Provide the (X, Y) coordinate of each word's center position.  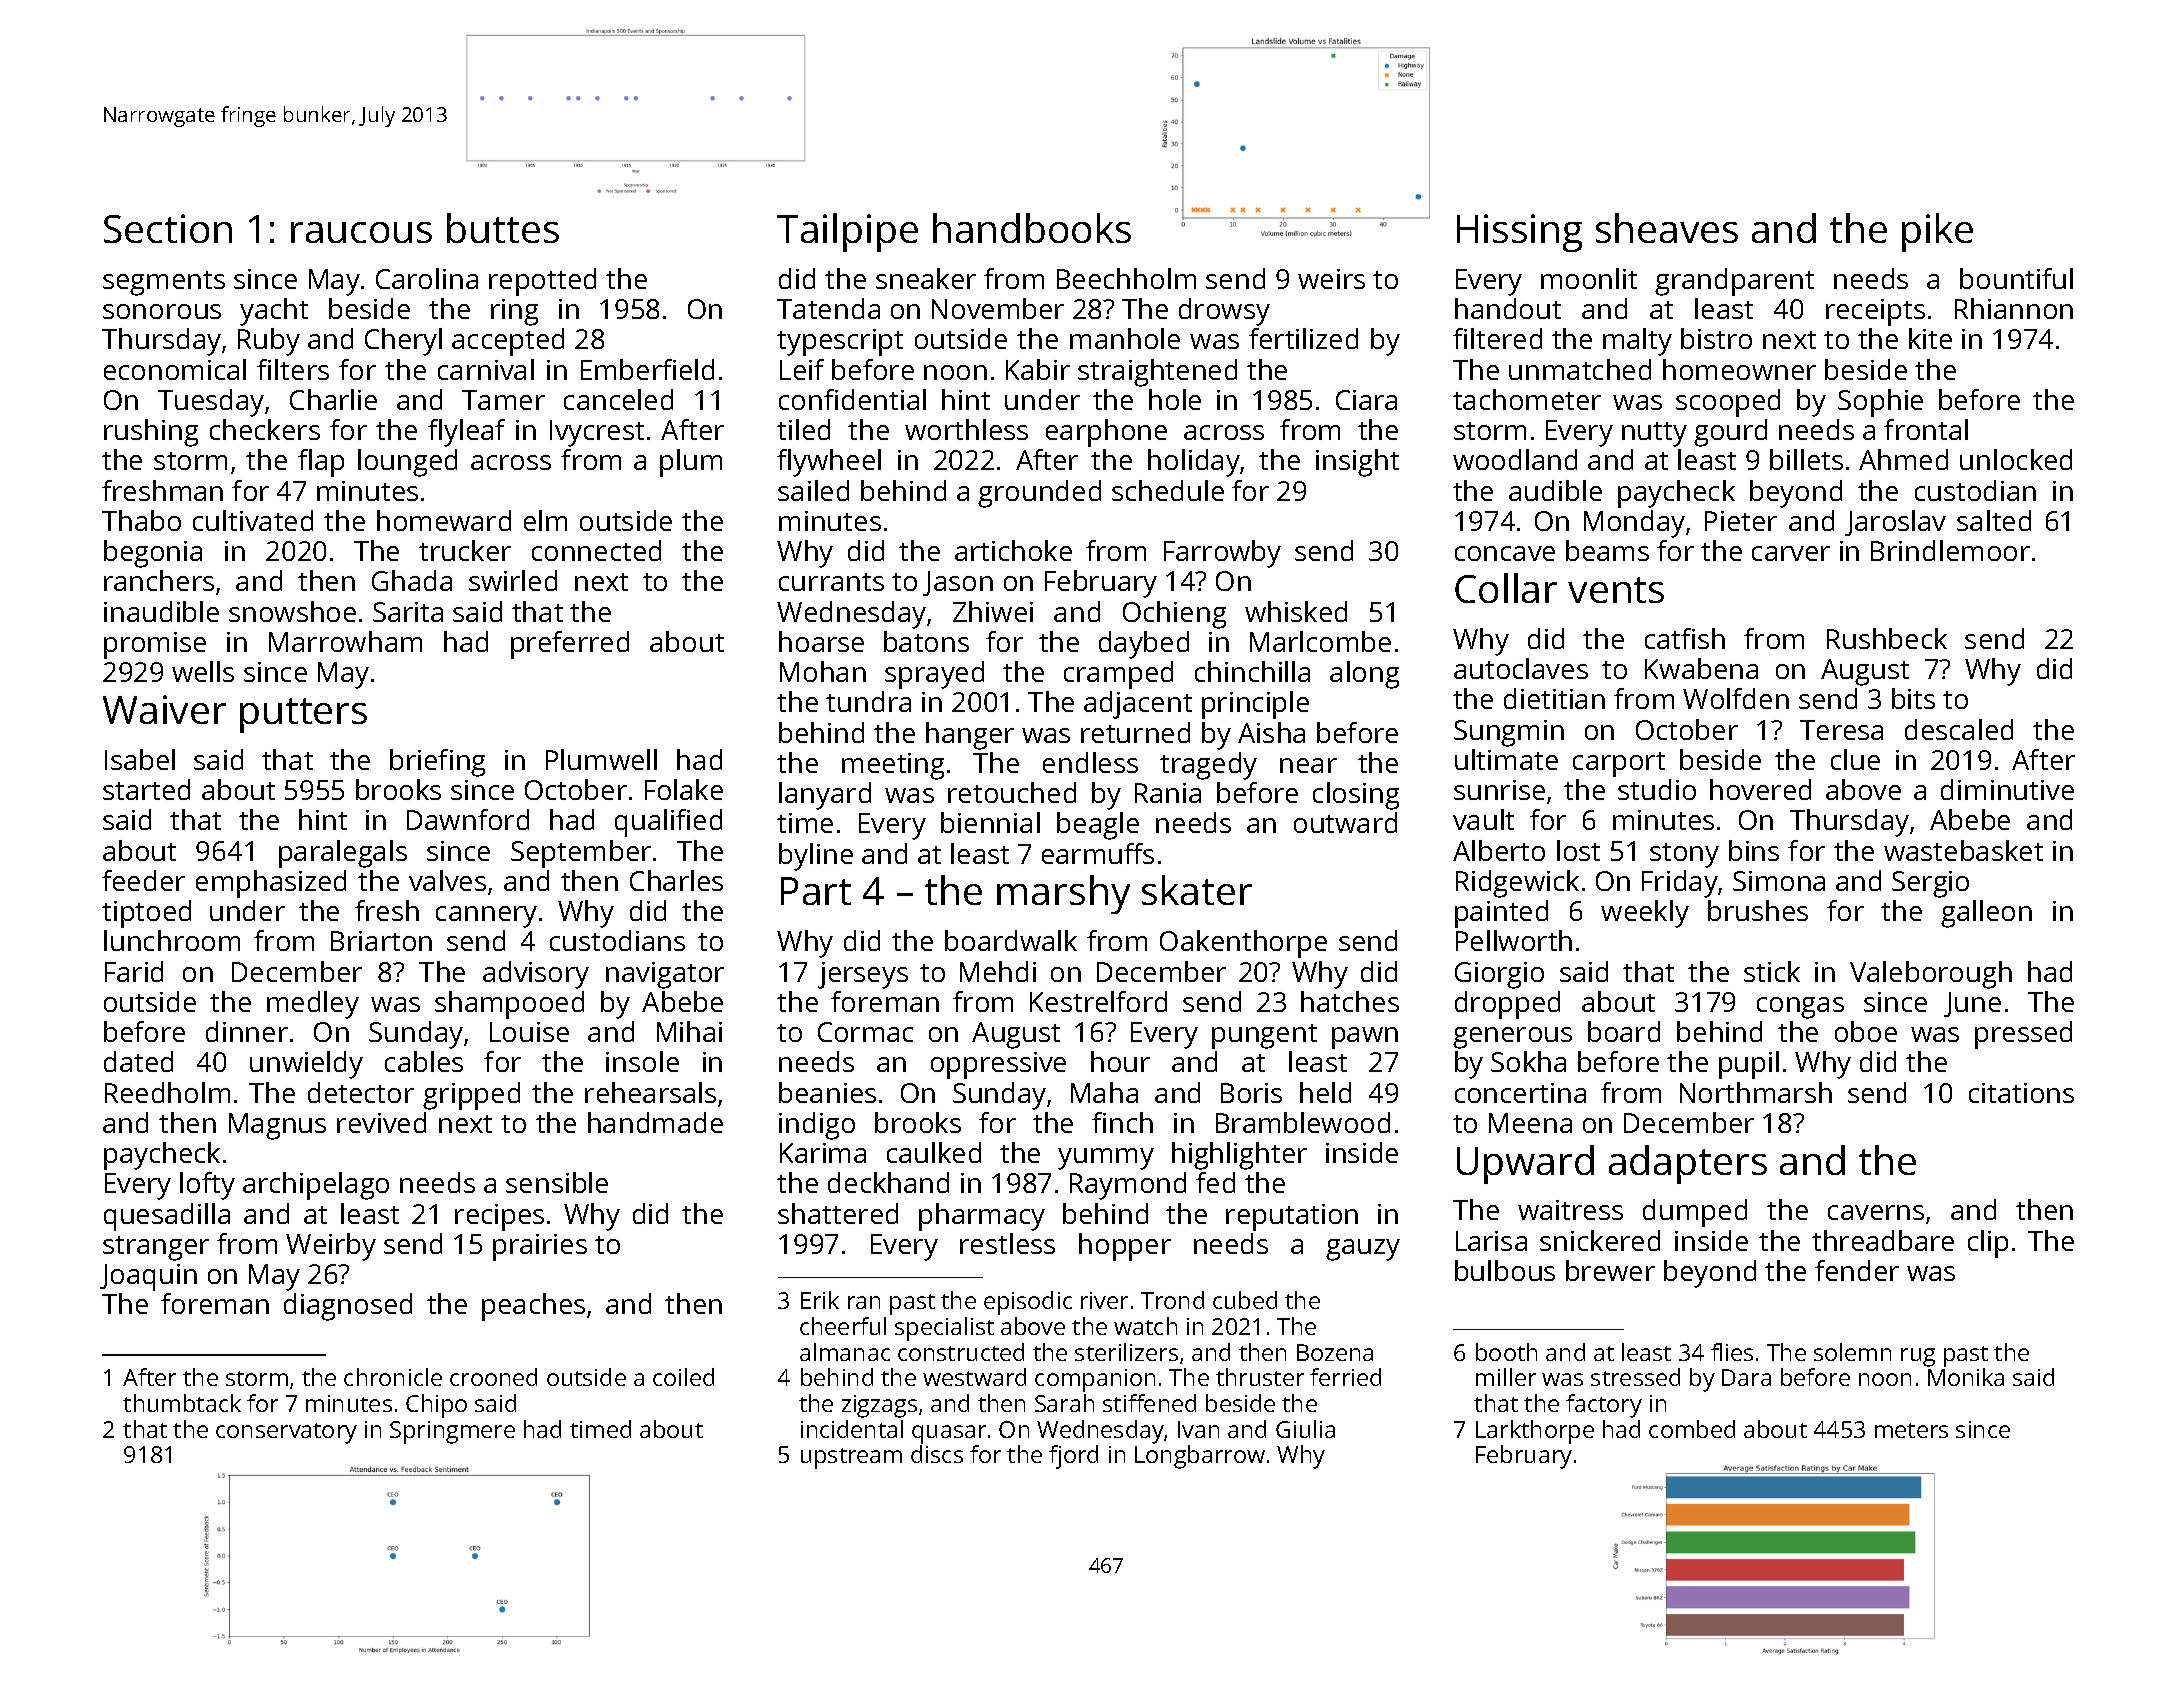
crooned (493, 1377)
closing (1356, 796)
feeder (143, 880)
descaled (1959, 729)
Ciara (1366, 400)
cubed (1245, 1300)
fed (1215, 1182)
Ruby (269, 342)
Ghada (412, 580)
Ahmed (1903, 459)
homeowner (1739, 369)
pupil (1749, 1065)
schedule (1168, 490)
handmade (655, 1122)
